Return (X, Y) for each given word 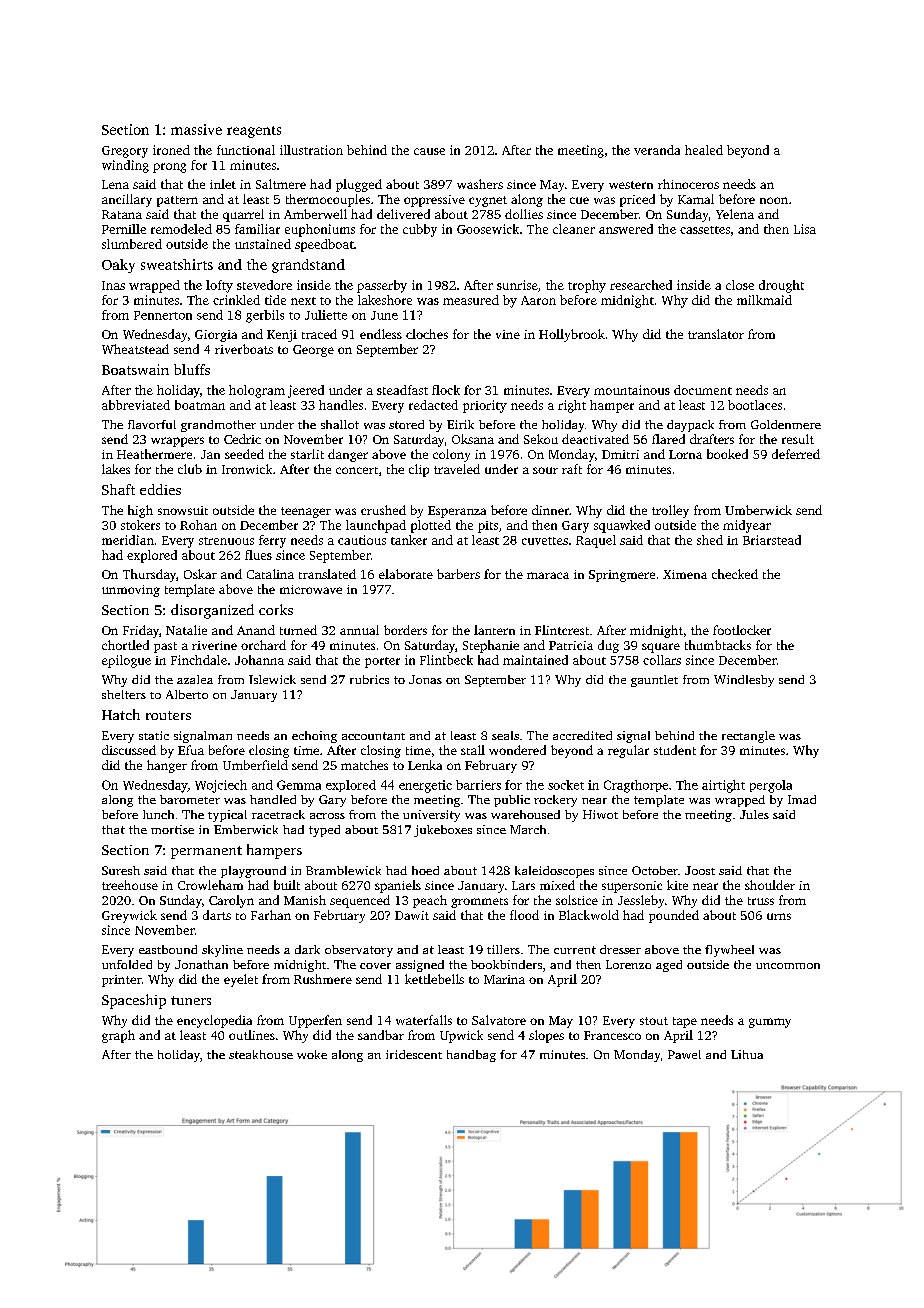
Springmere (622, 576)
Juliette (326, 315)
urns (779, 916)
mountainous (632, 390)
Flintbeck (446, 660)
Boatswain (135, 369)
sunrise (517, 285)
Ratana (122, 214)
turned (298, 630)
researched (641, 285)
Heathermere (154, 454)
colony (451, 455)
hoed (425, 870)
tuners (191, 1000)
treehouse (130, 885)
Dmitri (620, 454)
